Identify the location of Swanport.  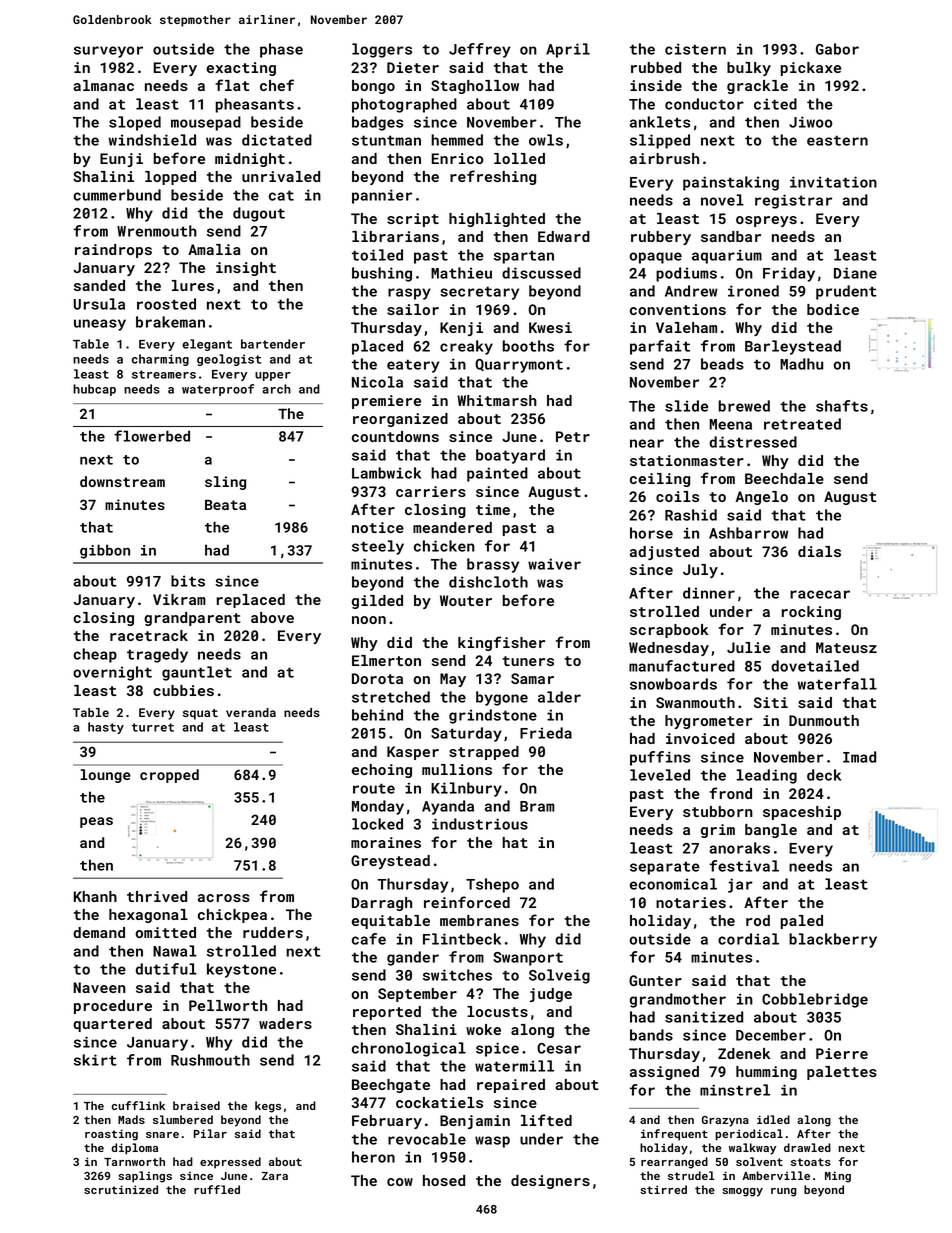
(528, 959).
